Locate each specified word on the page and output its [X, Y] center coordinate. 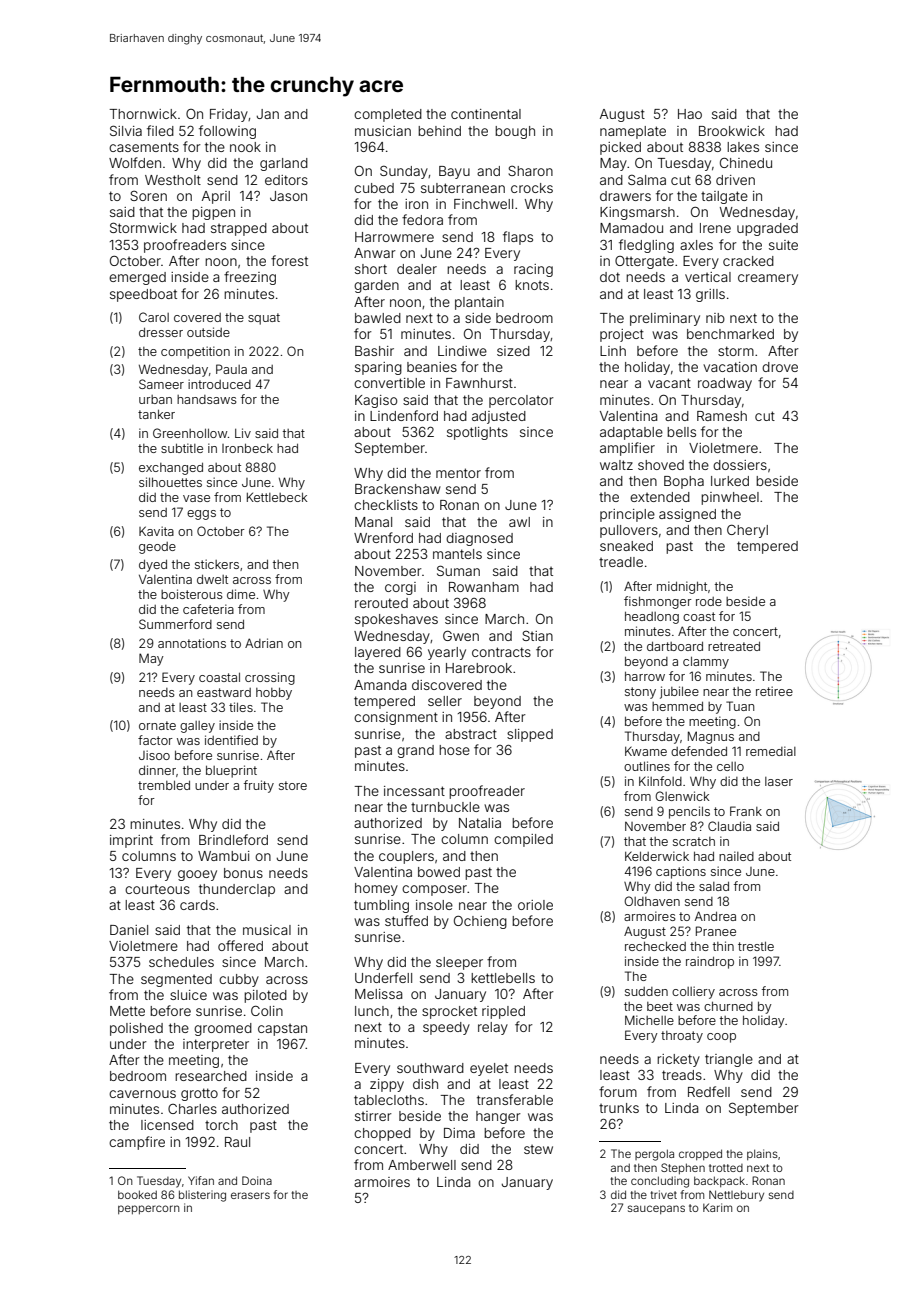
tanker [156, 414]
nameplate [633, 132]
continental [486, 114]
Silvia [126, 130]
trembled [164, 785]
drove [780, 367]
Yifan [201, 1180]
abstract [471, 734]
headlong [652, 618]
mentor [458, 473]
